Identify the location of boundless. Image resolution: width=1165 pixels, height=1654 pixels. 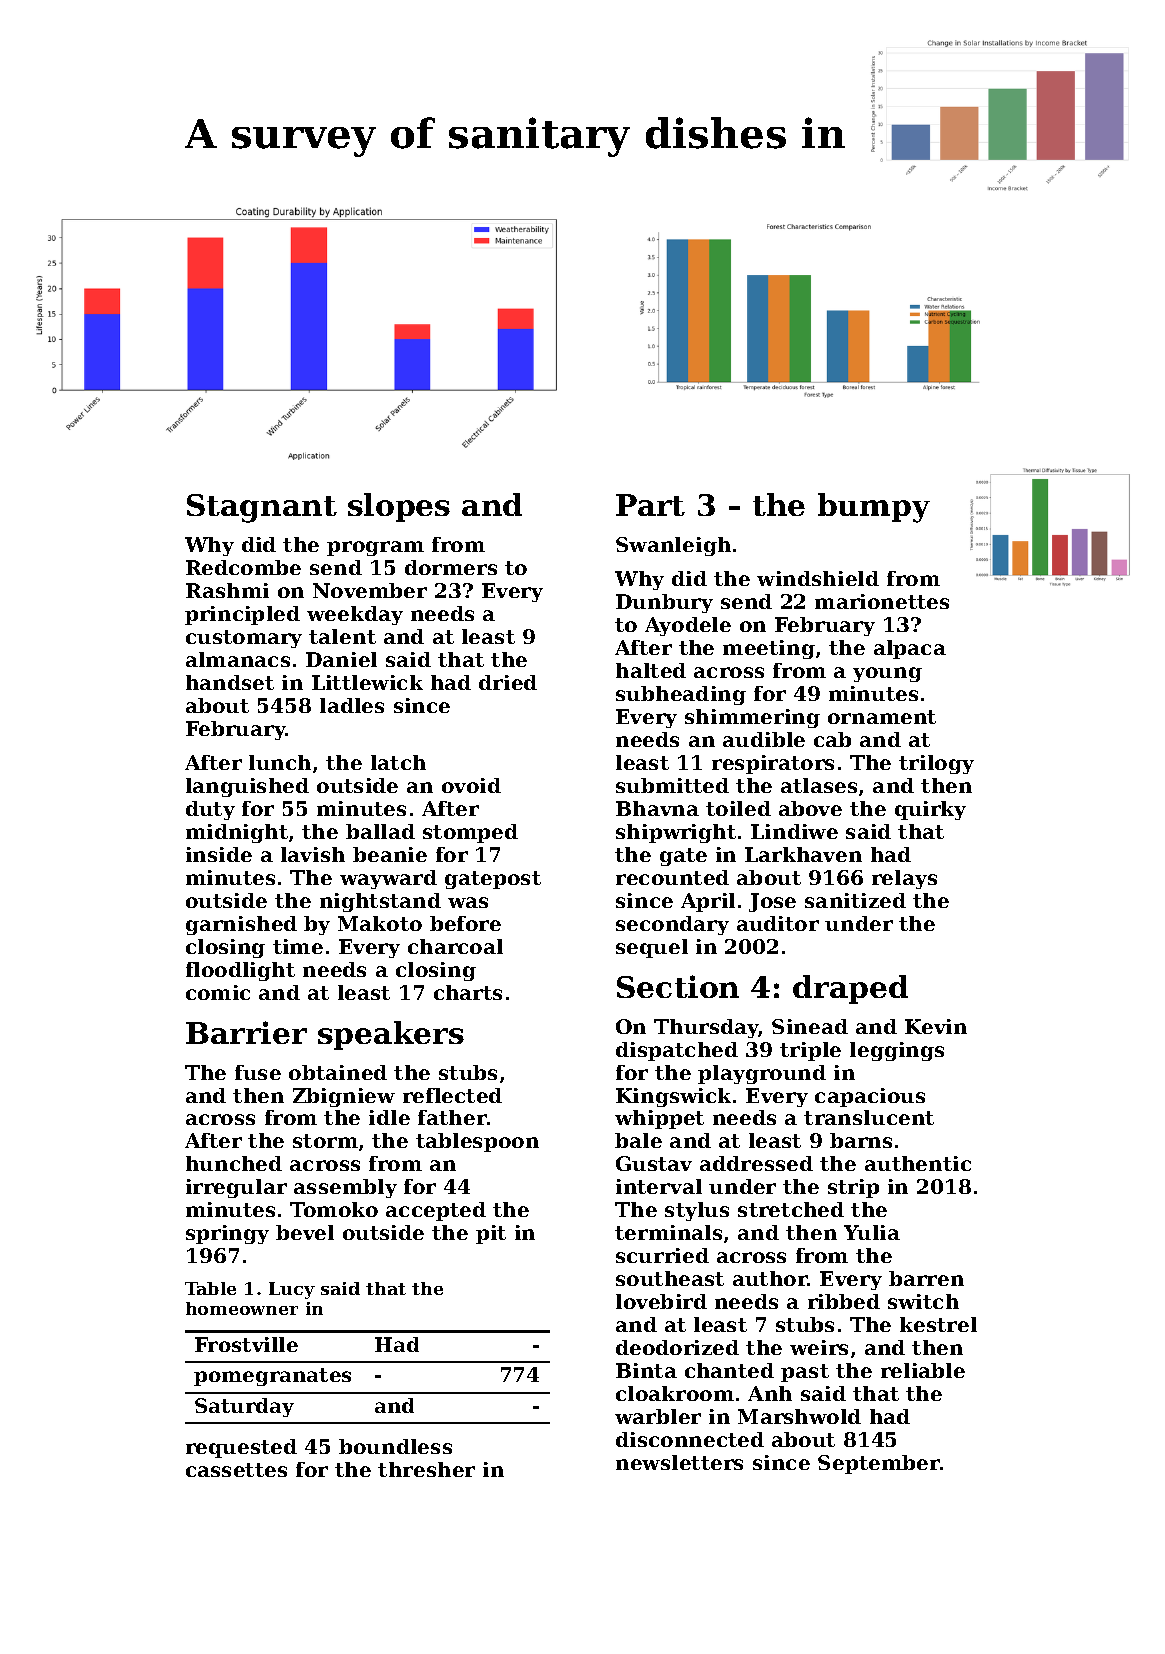
(395, 1446).
